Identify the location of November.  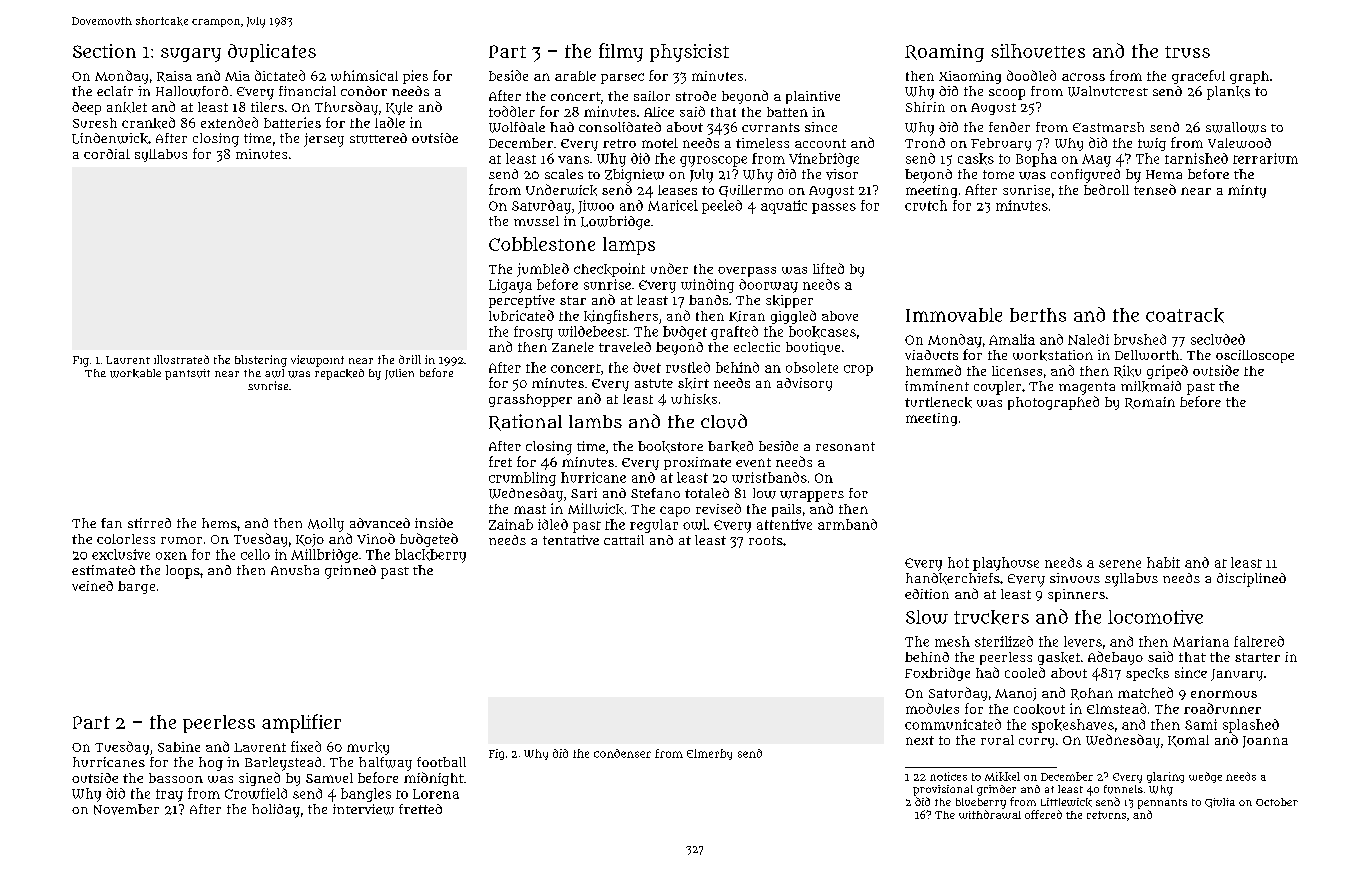
(126, 809).
